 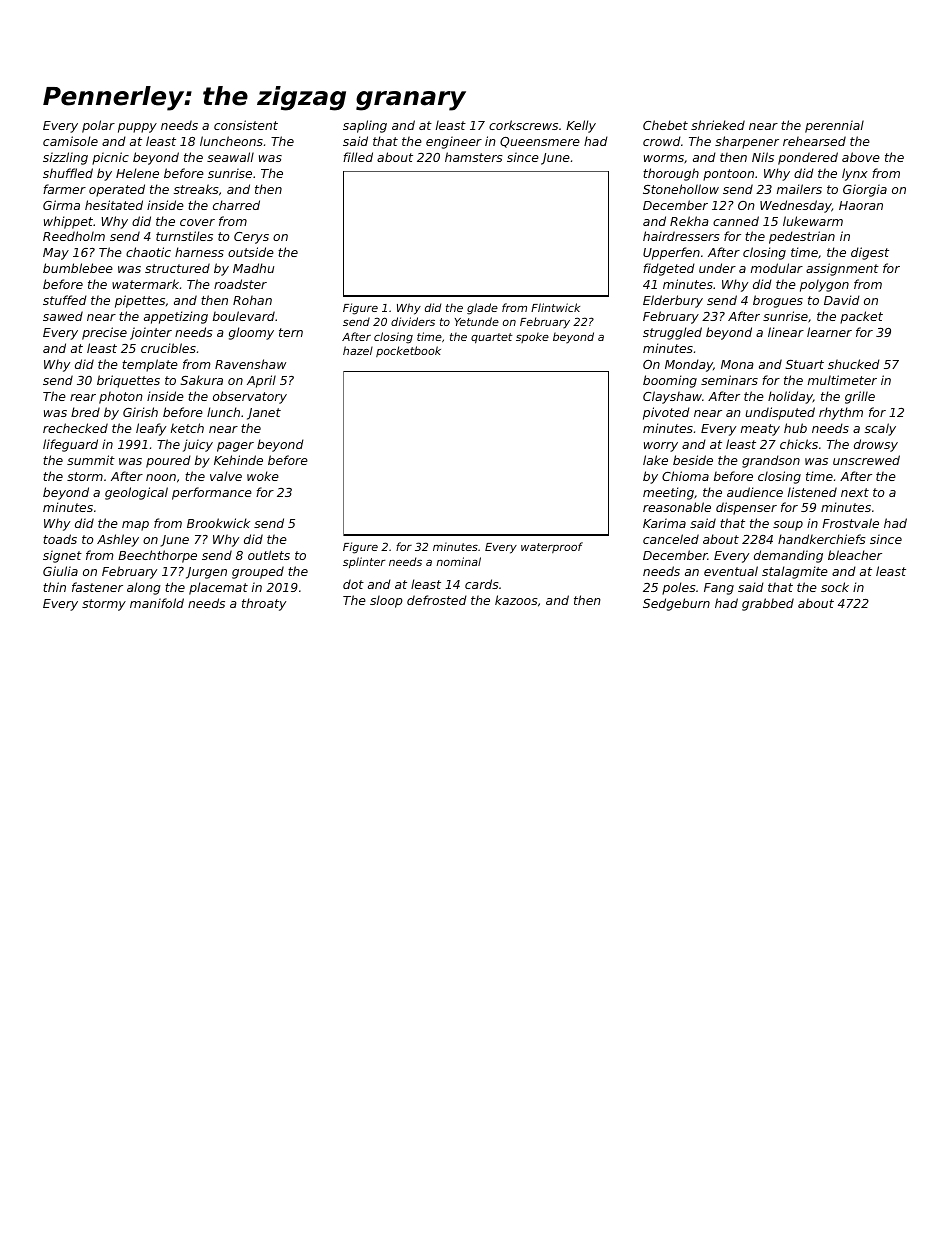 What do you see at coordinates (413, 321) in the screenshot?
I see `dividers` at bounding box center [413, 321].
